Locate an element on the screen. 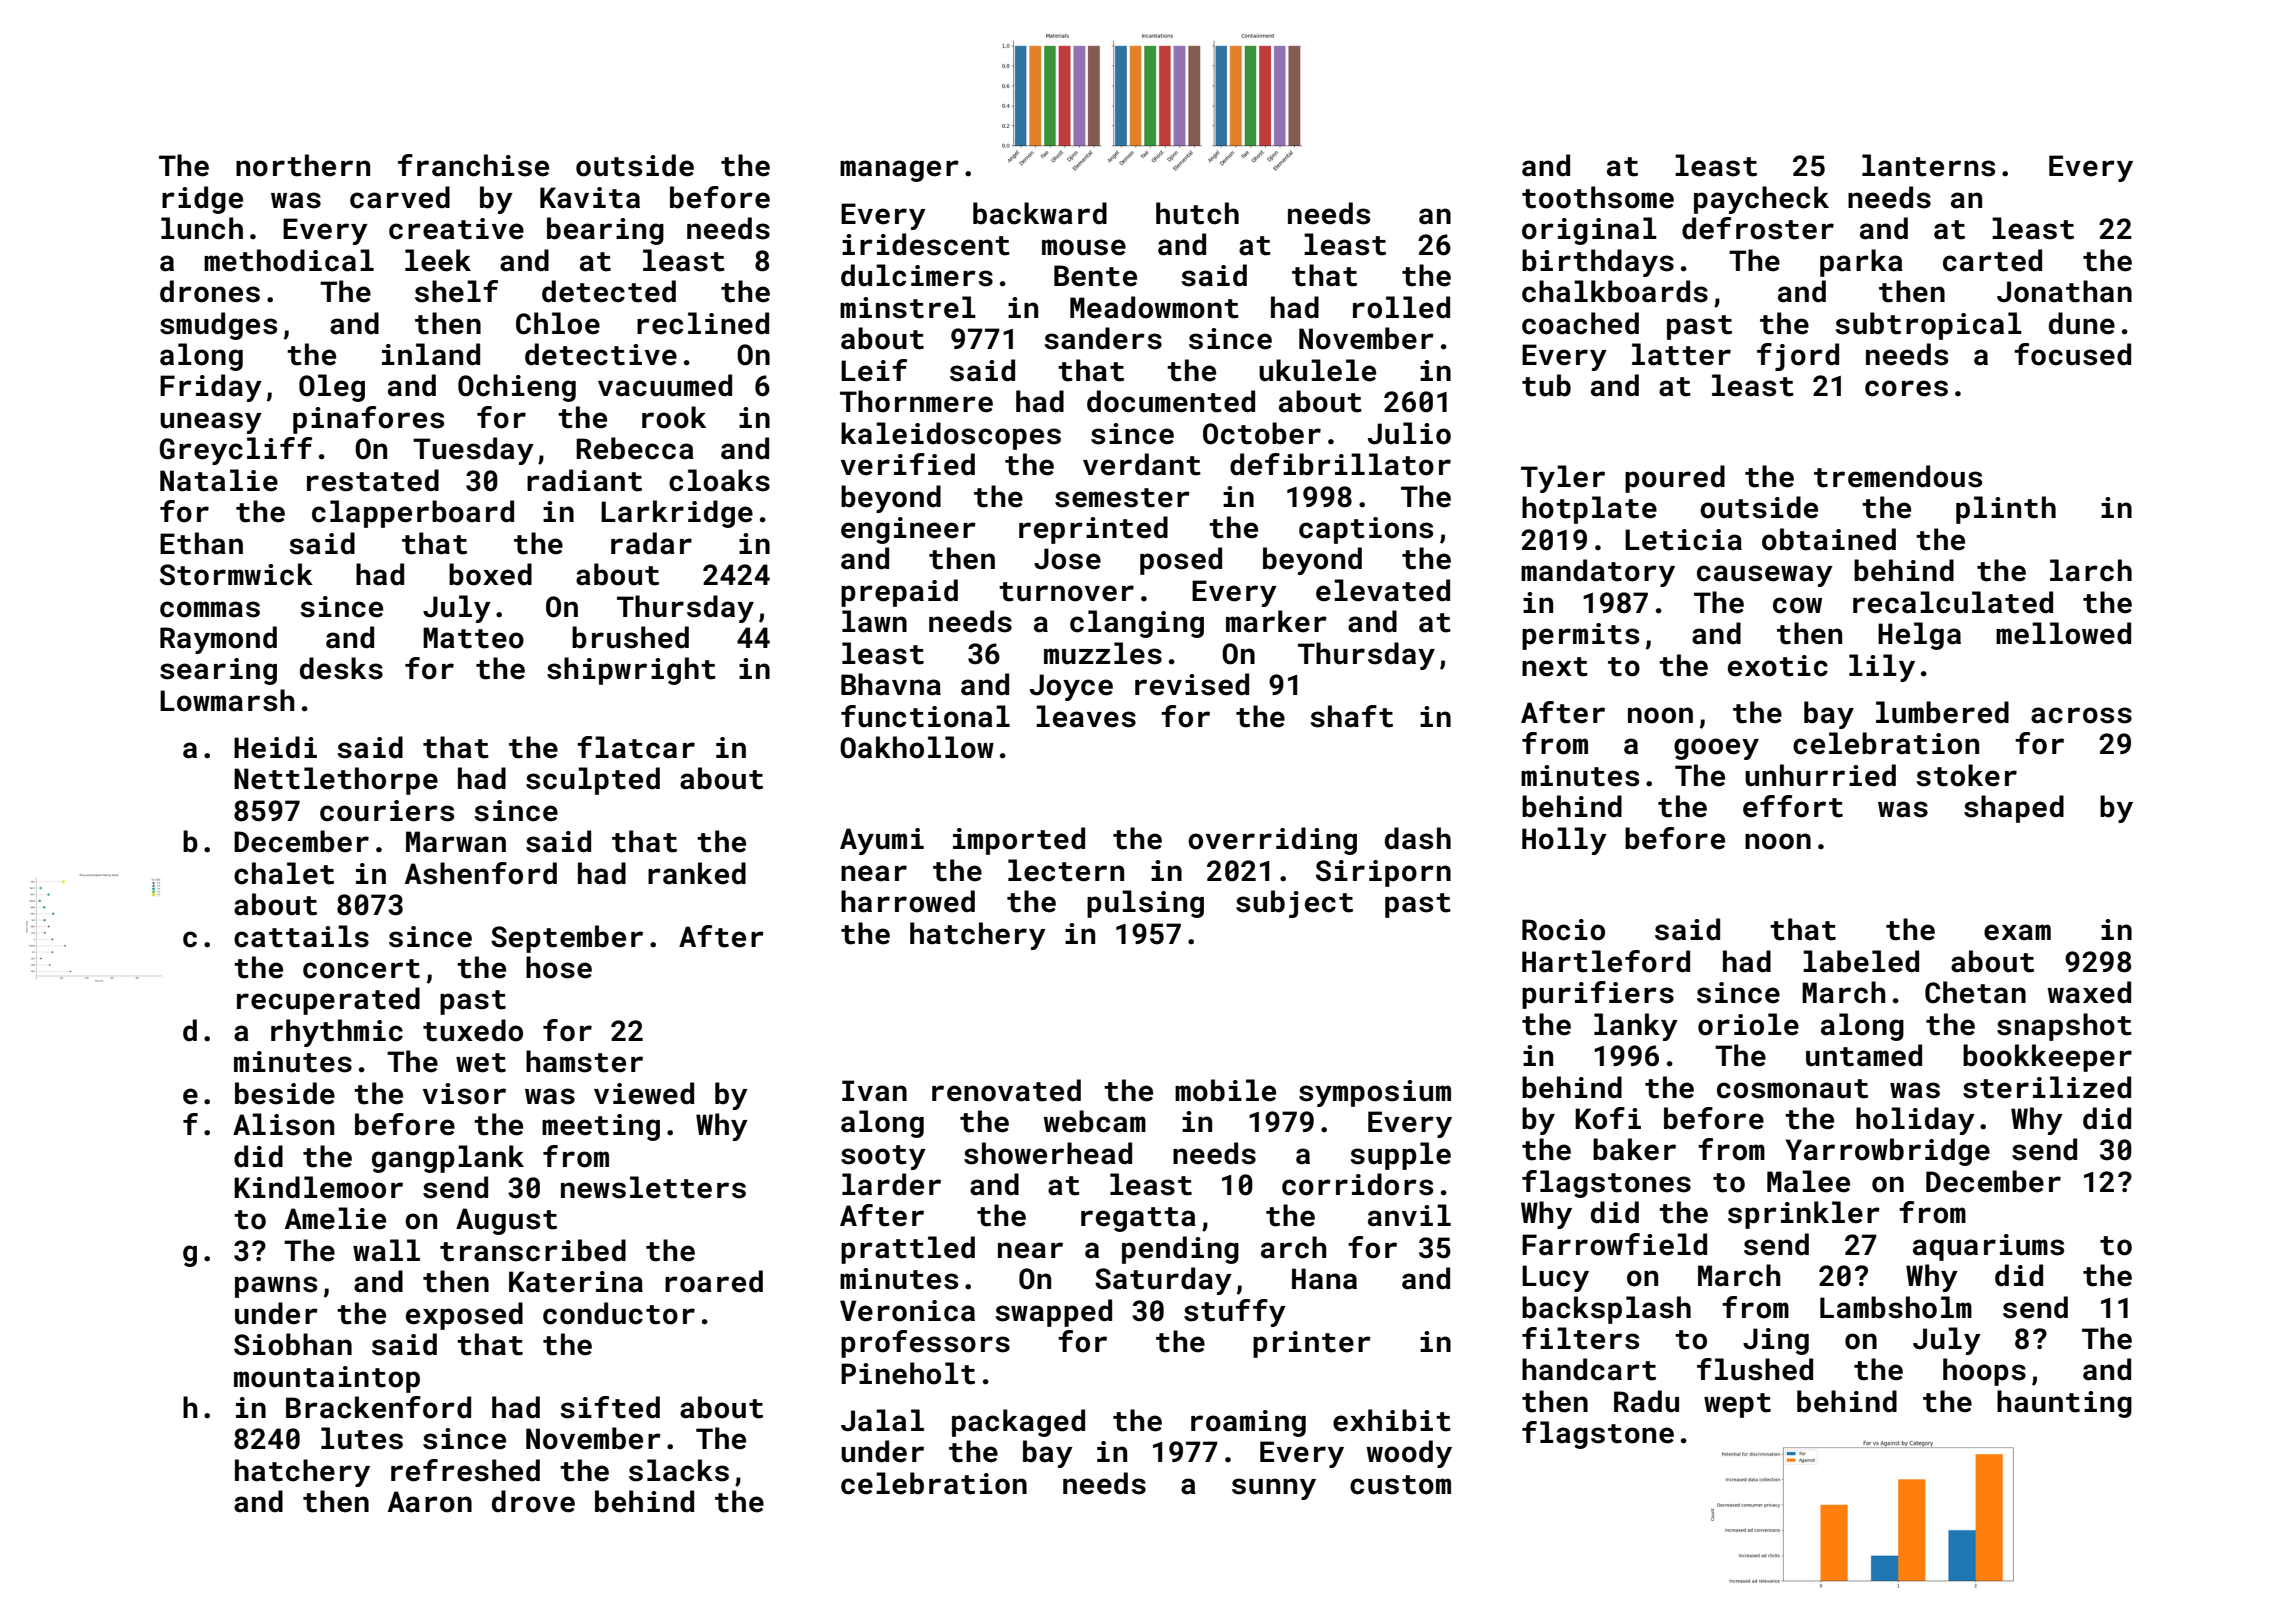  northern is located at coordinates (303, 165).
